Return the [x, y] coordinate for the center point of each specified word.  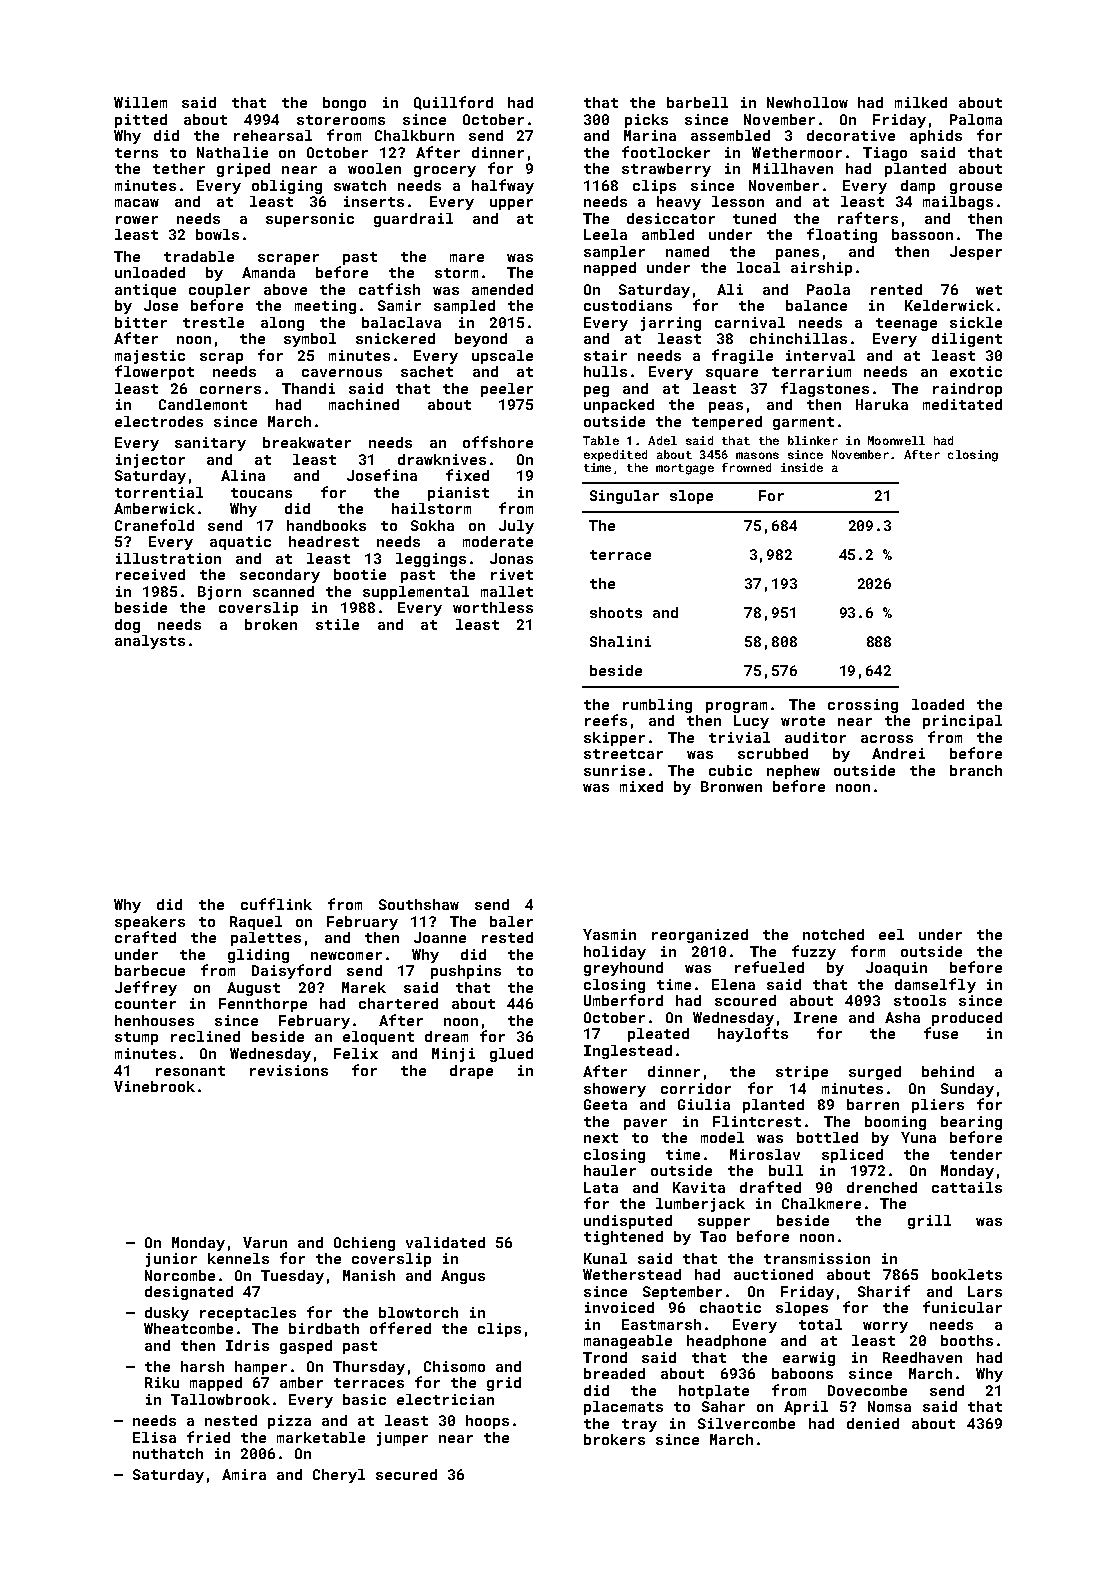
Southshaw [419, 904]
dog [127, 626]
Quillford [453, 103]
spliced [852, 1156]
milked [921, 102]
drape [471, 1072]
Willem [140, 102]
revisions [289, 1070]
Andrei [898, 753]
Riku [162, 1382]
